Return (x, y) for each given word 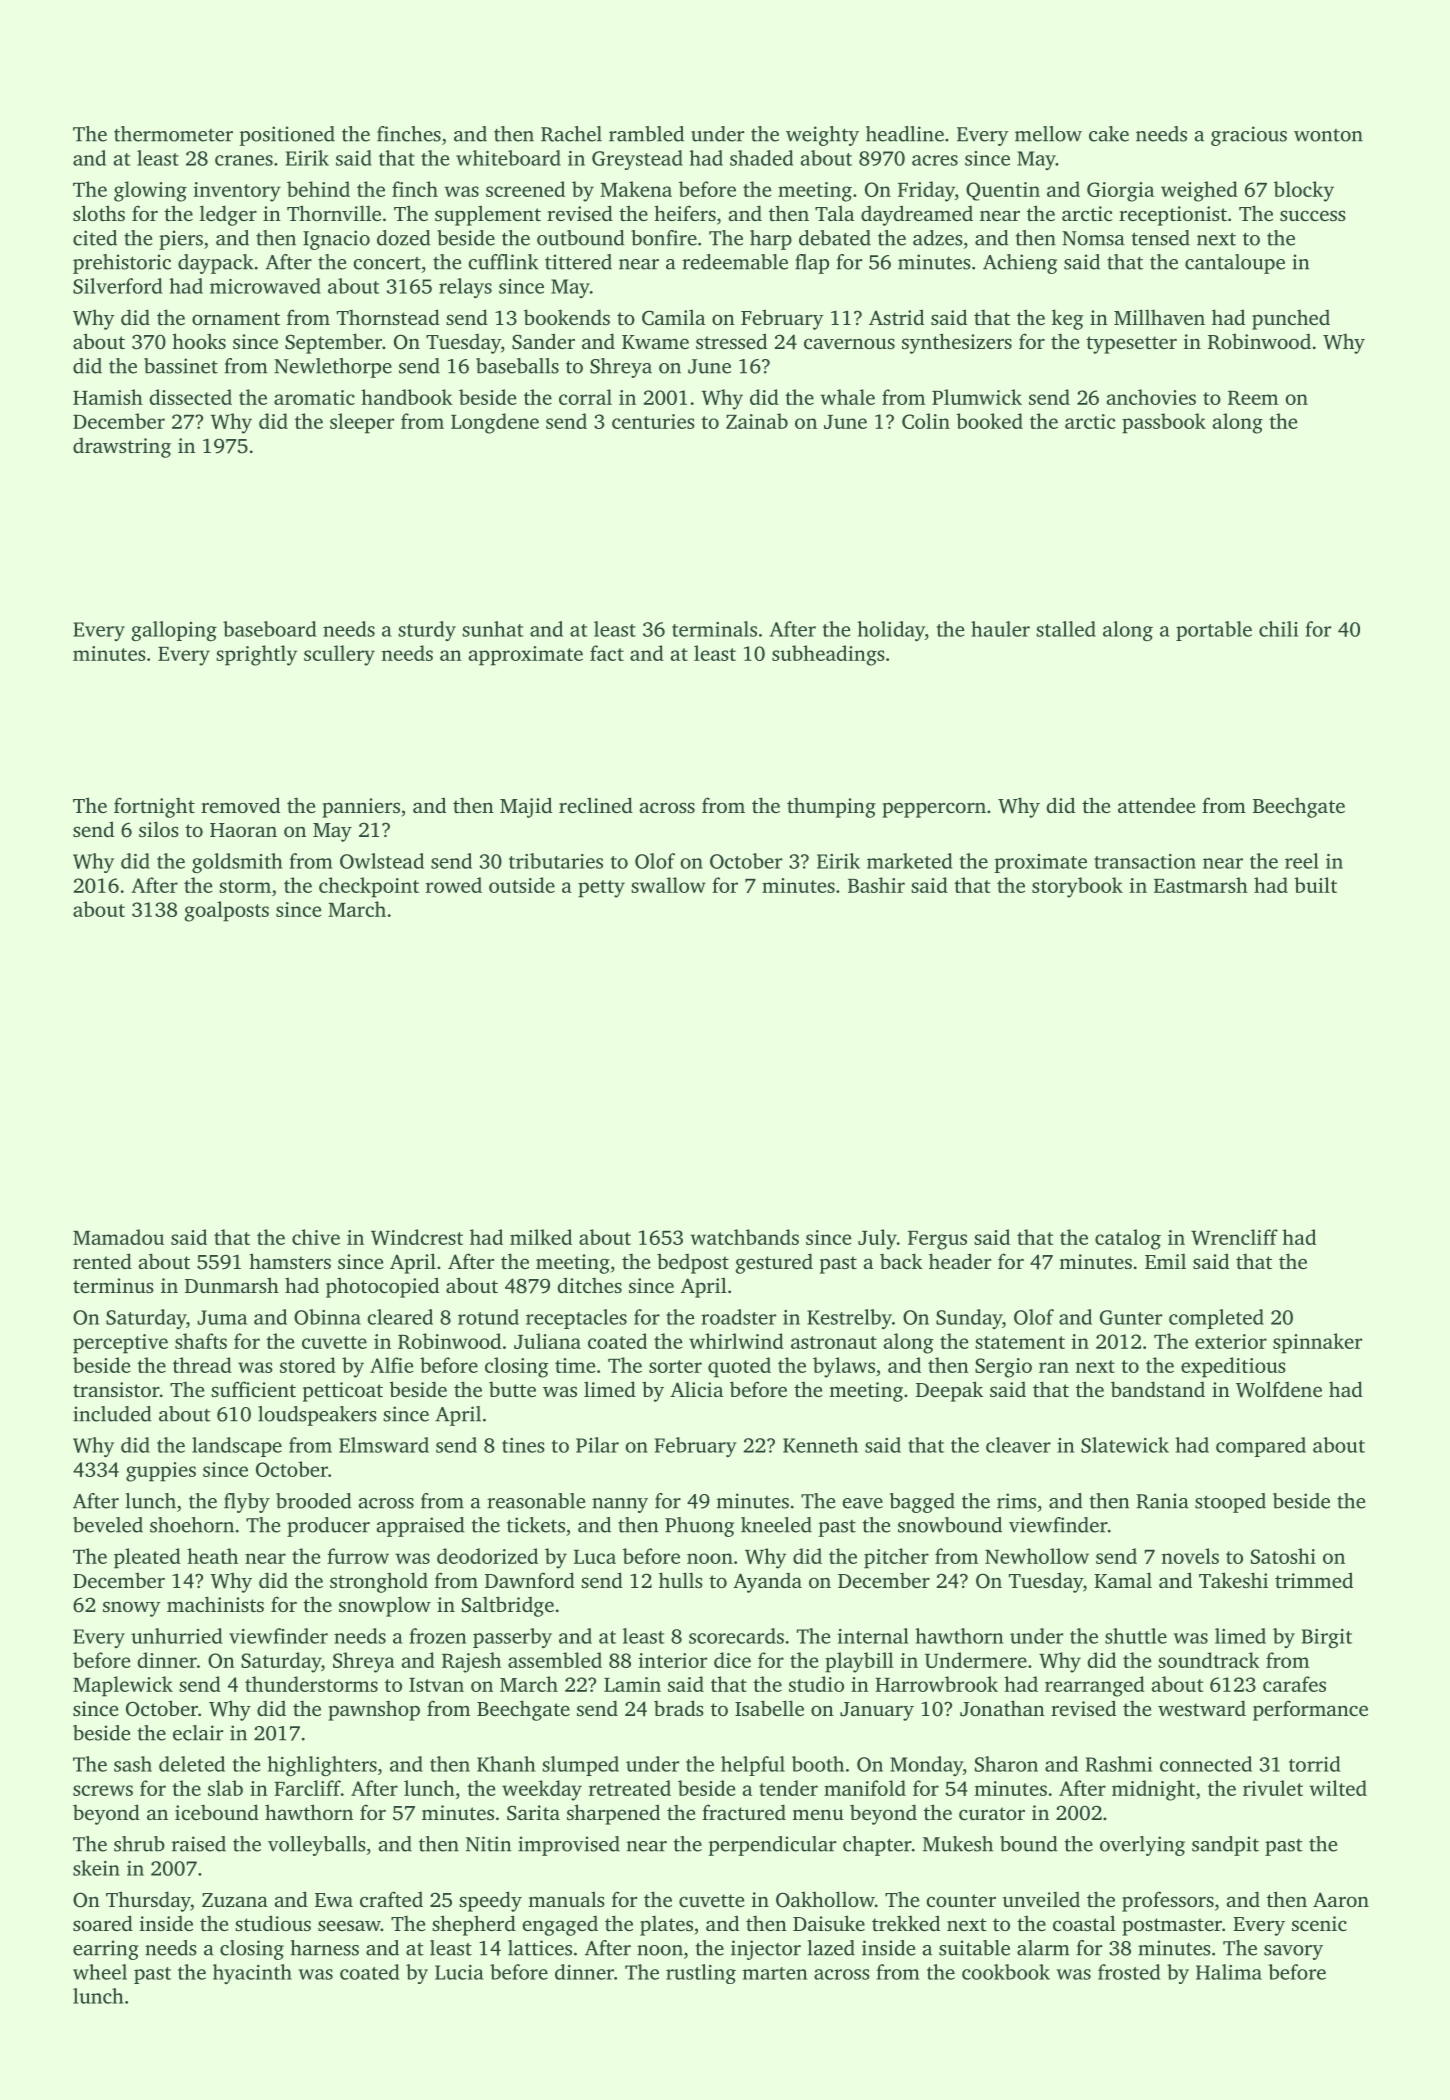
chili (1278, 629)
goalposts (227, 911)
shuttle (1136, 1636)
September (333, 343)
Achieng (1020, 264)
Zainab (757, 421)
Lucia (459, 1972)
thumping (831, 807)
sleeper (362, 423)
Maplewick (123, 1686)
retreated (630, 1788)
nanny (620, 1505)
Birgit (1327, 1638)
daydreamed (917, 215)
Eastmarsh (1201, 885)
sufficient (253, 1389)
